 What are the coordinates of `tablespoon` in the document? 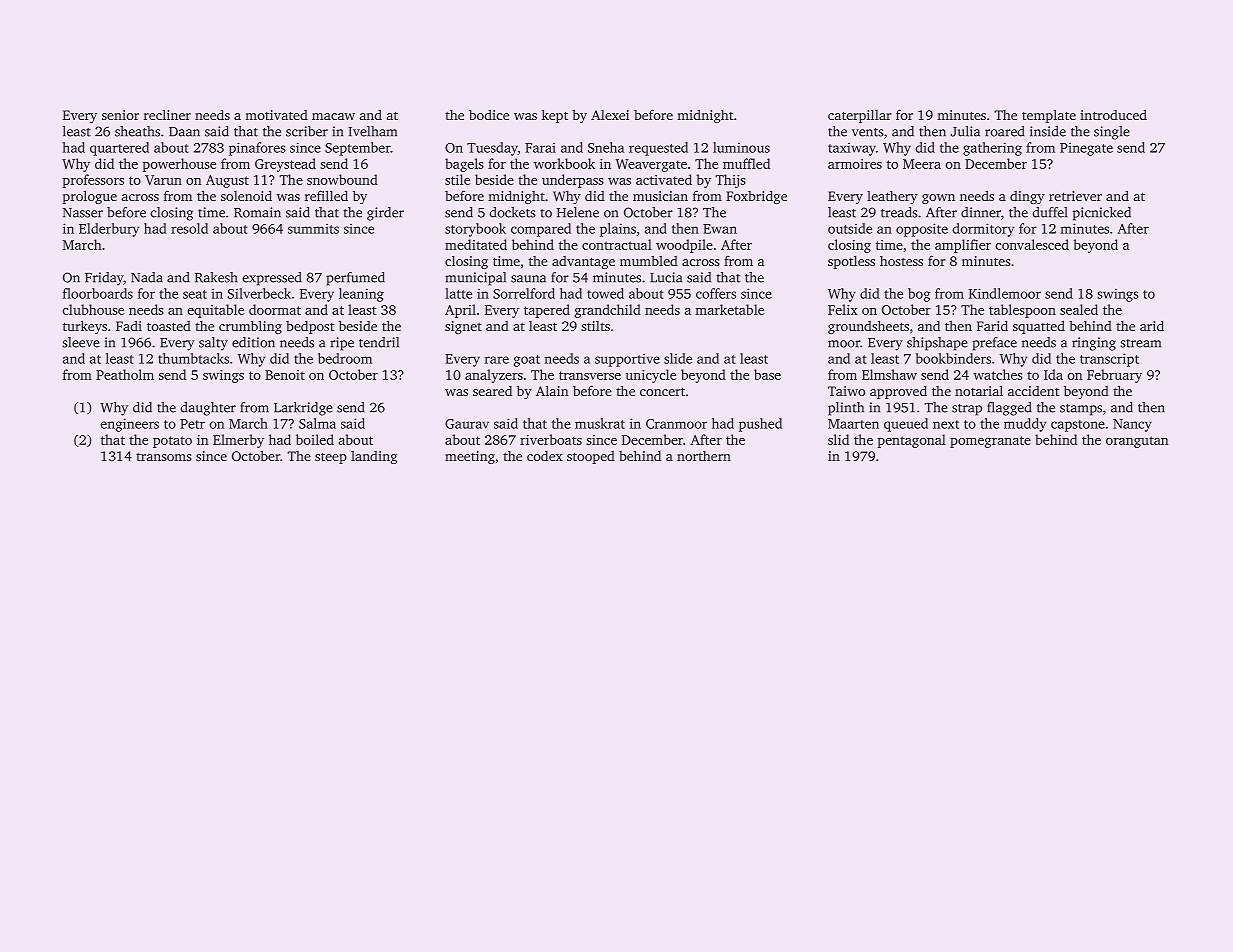 It's located at (1022, 311).
